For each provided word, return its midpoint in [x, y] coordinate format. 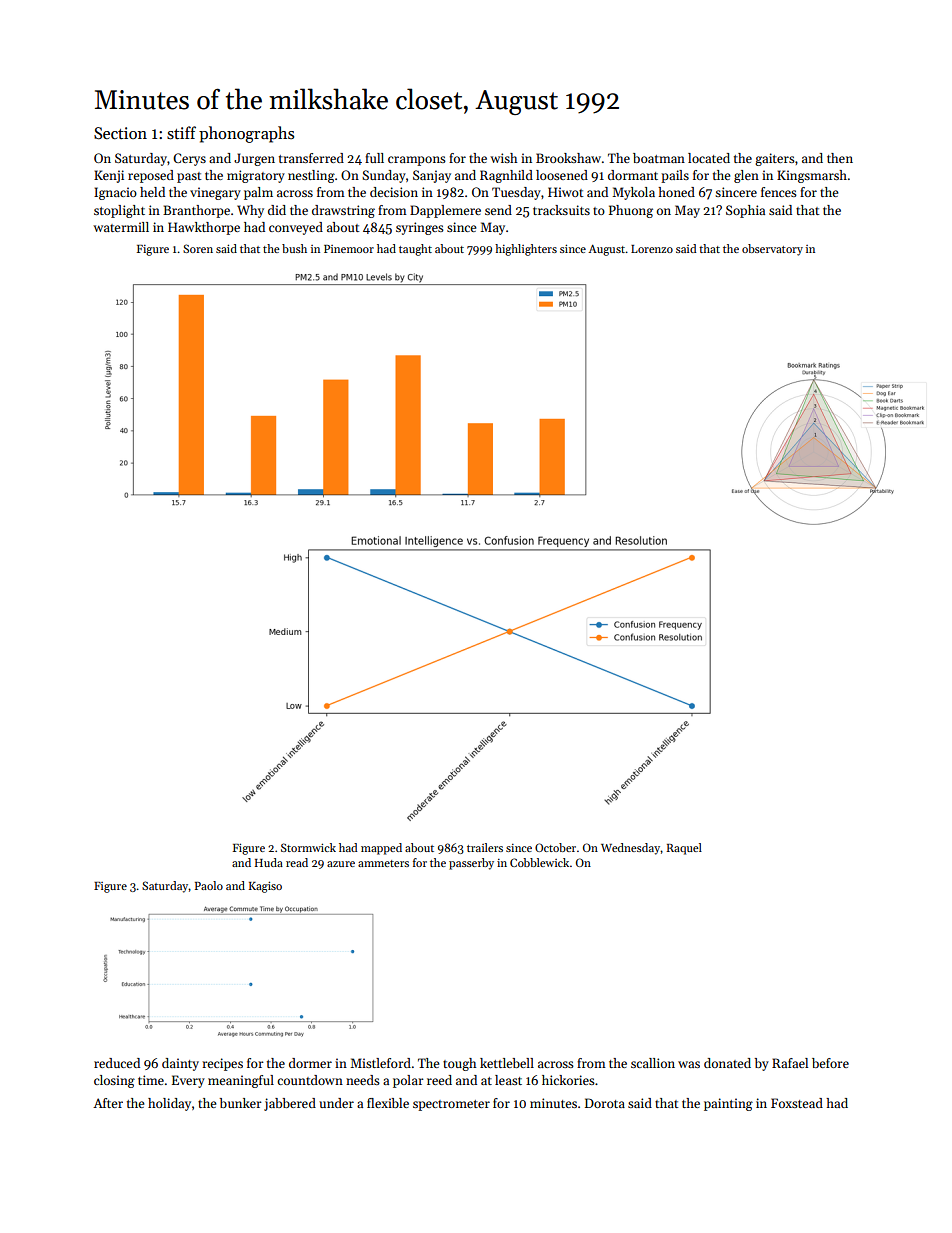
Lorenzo [652, 249]
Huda [269, 862]
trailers [485, 847]
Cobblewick [539, 862]
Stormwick [308, 847]
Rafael [790, 1063]
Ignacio [115, 193]
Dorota [605, 1103]
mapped [381, 849]
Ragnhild [506, 176]
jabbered [290, 1104]
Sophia [745, 211]
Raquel [684, 849]
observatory [772, 250]
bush [294, 248]
